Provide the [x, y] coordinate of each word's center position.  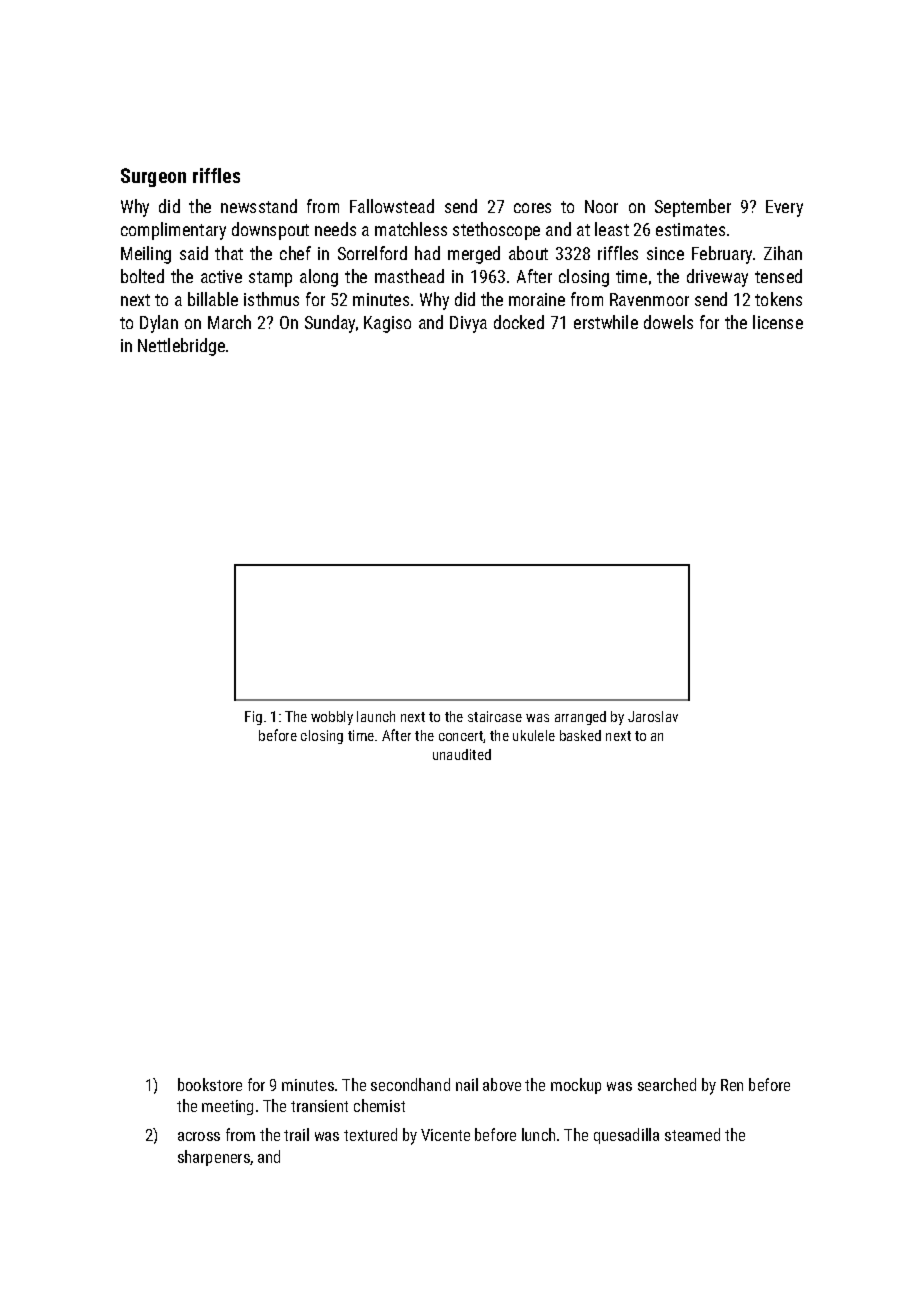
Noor [601, 206]
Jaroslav [653, 716]
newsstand [259, 206]
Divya [468, 324]
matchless [411, 229]
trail [296, 1134]
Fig [253, 718]
